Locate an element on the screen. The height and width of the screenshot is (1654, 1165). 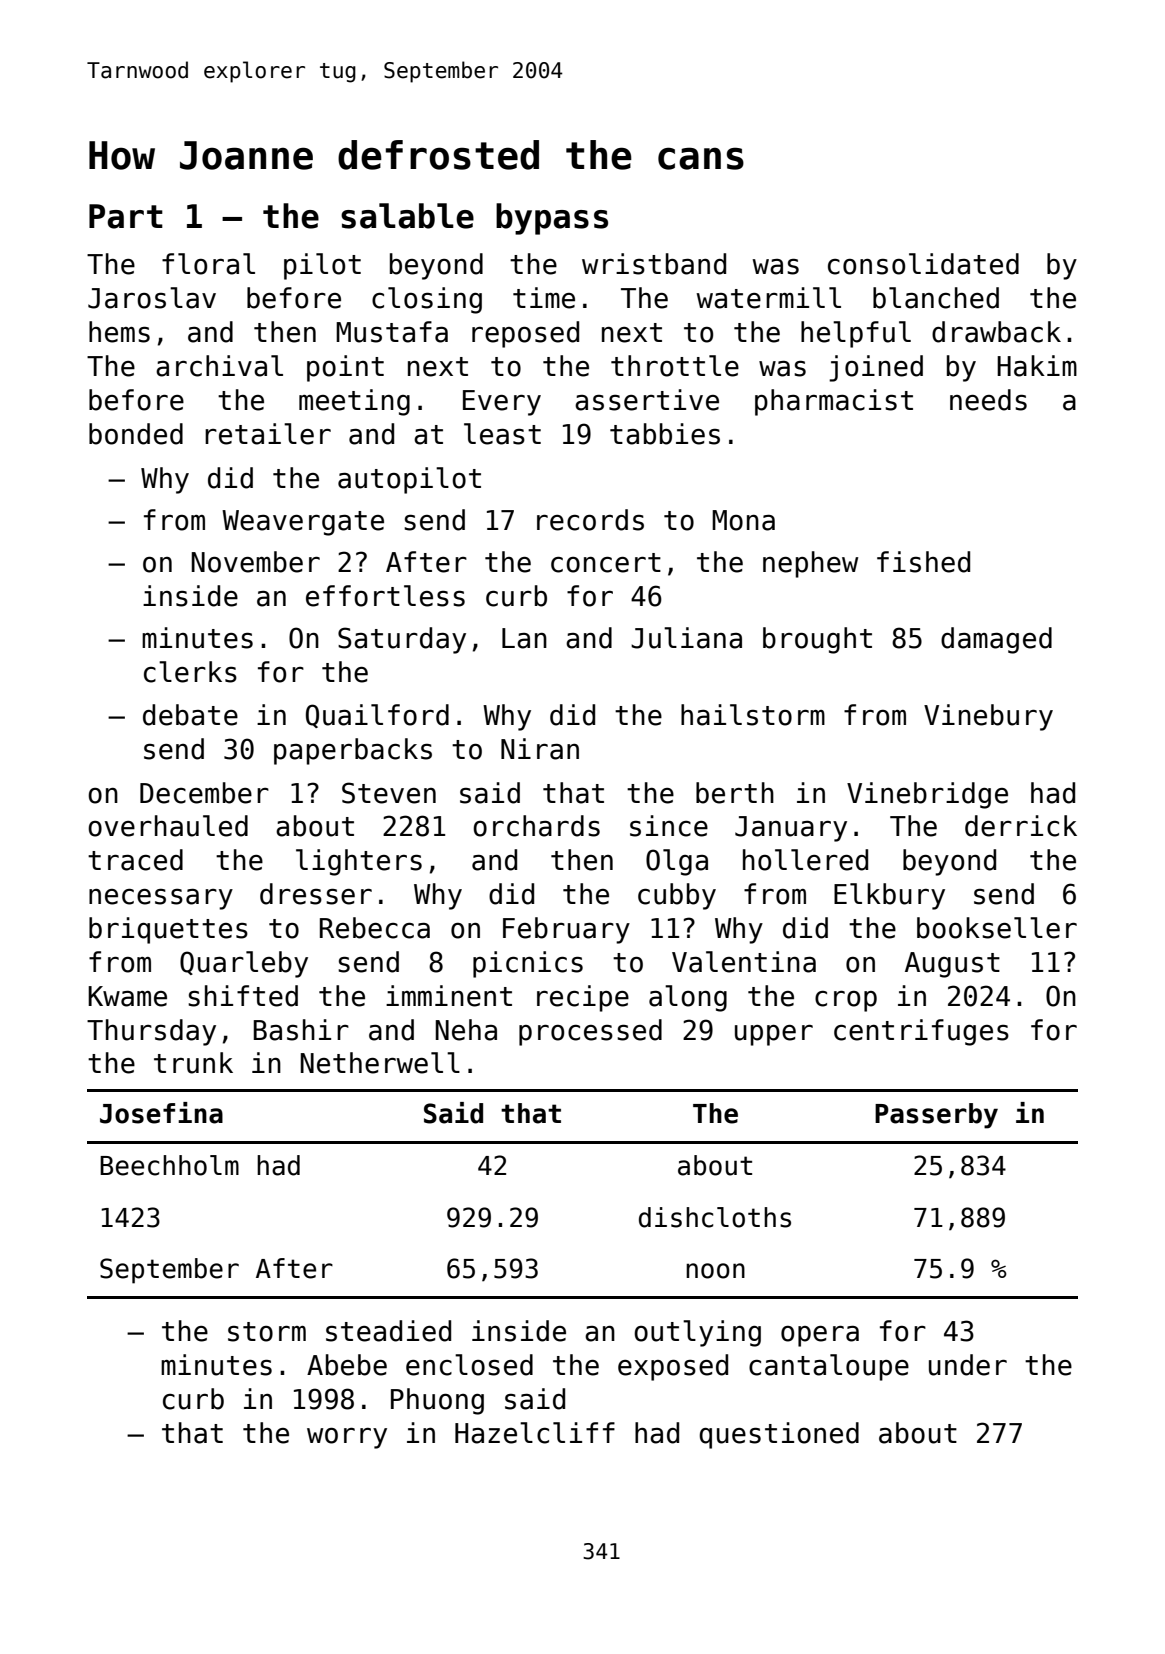
Passerby is located at coordinates (936, 1116).
